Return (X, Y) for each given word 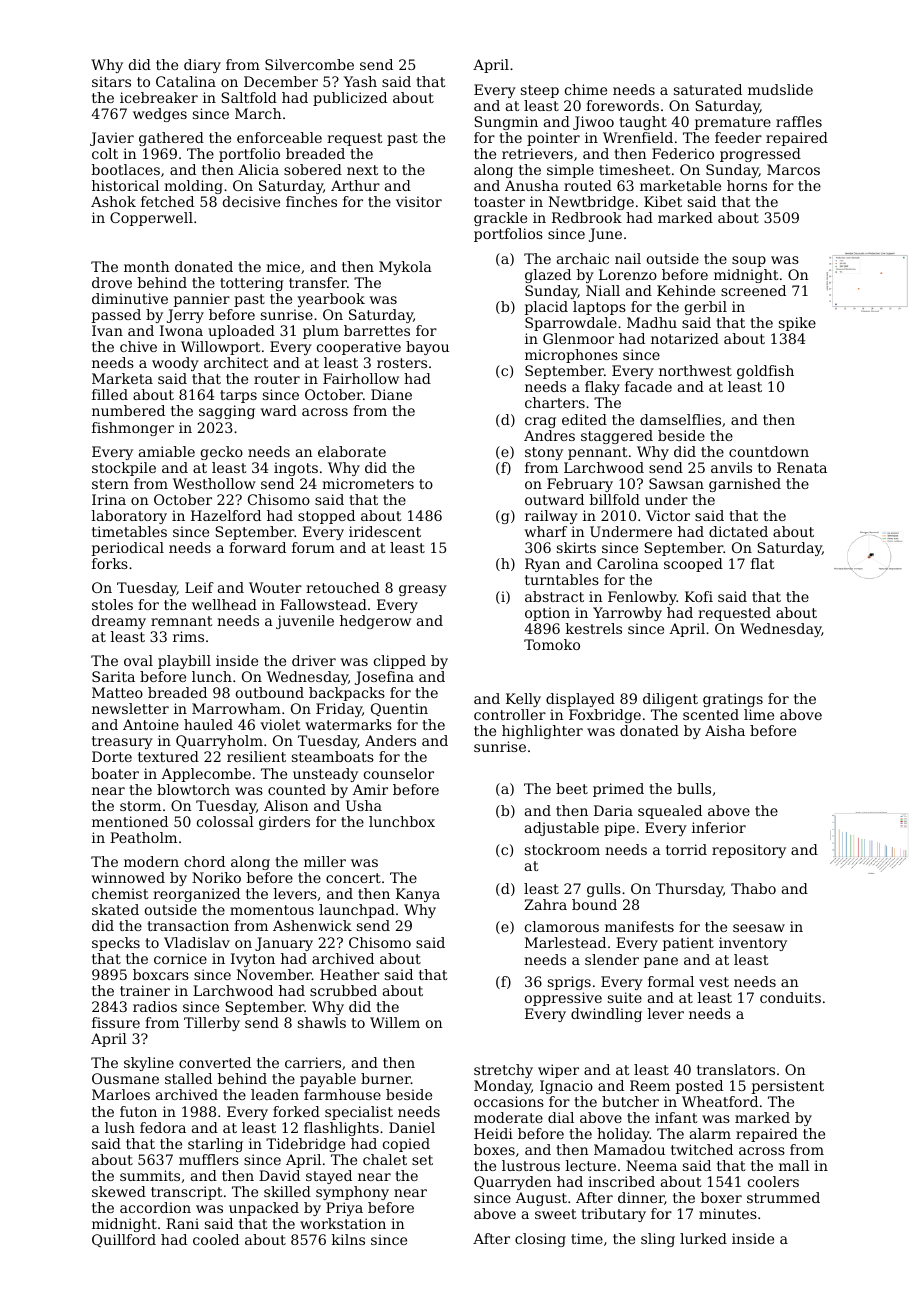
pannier (202, 300)
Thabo (753, 888)
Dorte (112, 756)
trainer (145, 990)
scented (711, 714)
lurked (703, 1238)
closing (540, 1240)
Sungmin (506, 123)
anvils (731, 467)
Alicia (258, 169)
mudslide (780, 89)
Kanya (418, 895)
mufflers (209, 1159)
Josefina (384, 678)
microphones (571, 356)
